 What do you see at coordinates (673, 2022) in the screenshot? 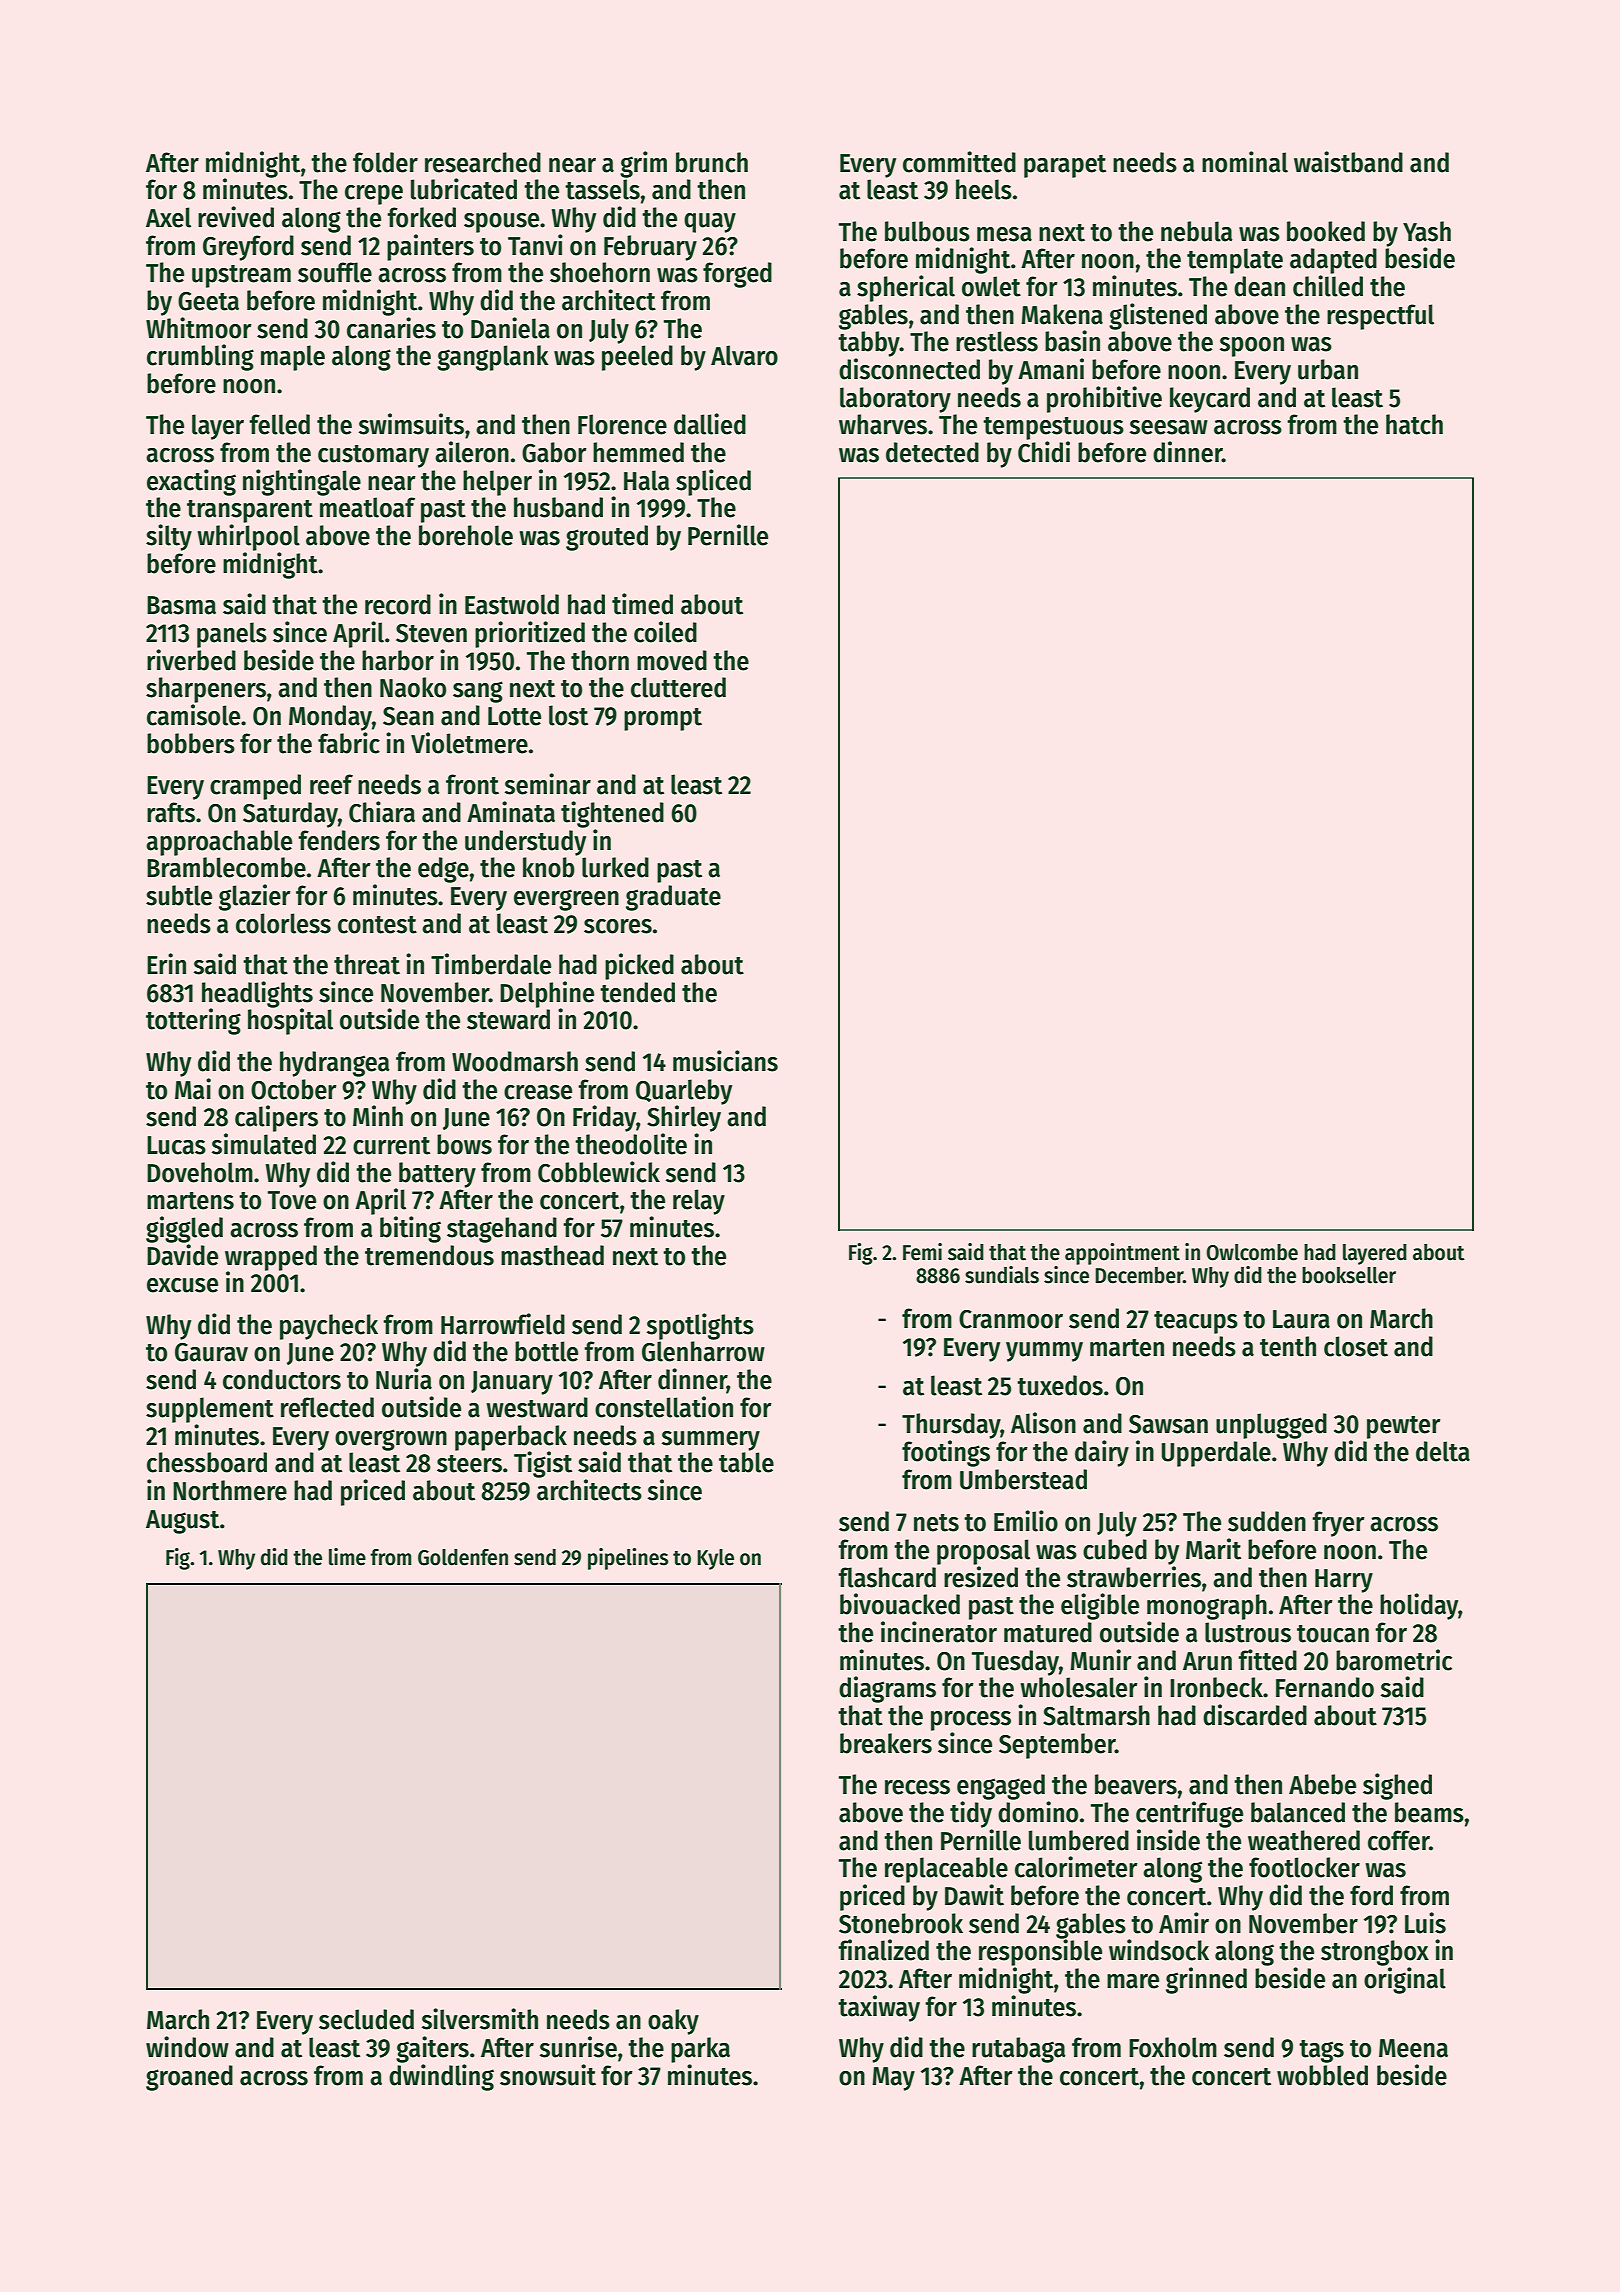
I see `oaky` at bounding box center [673, 2022].
